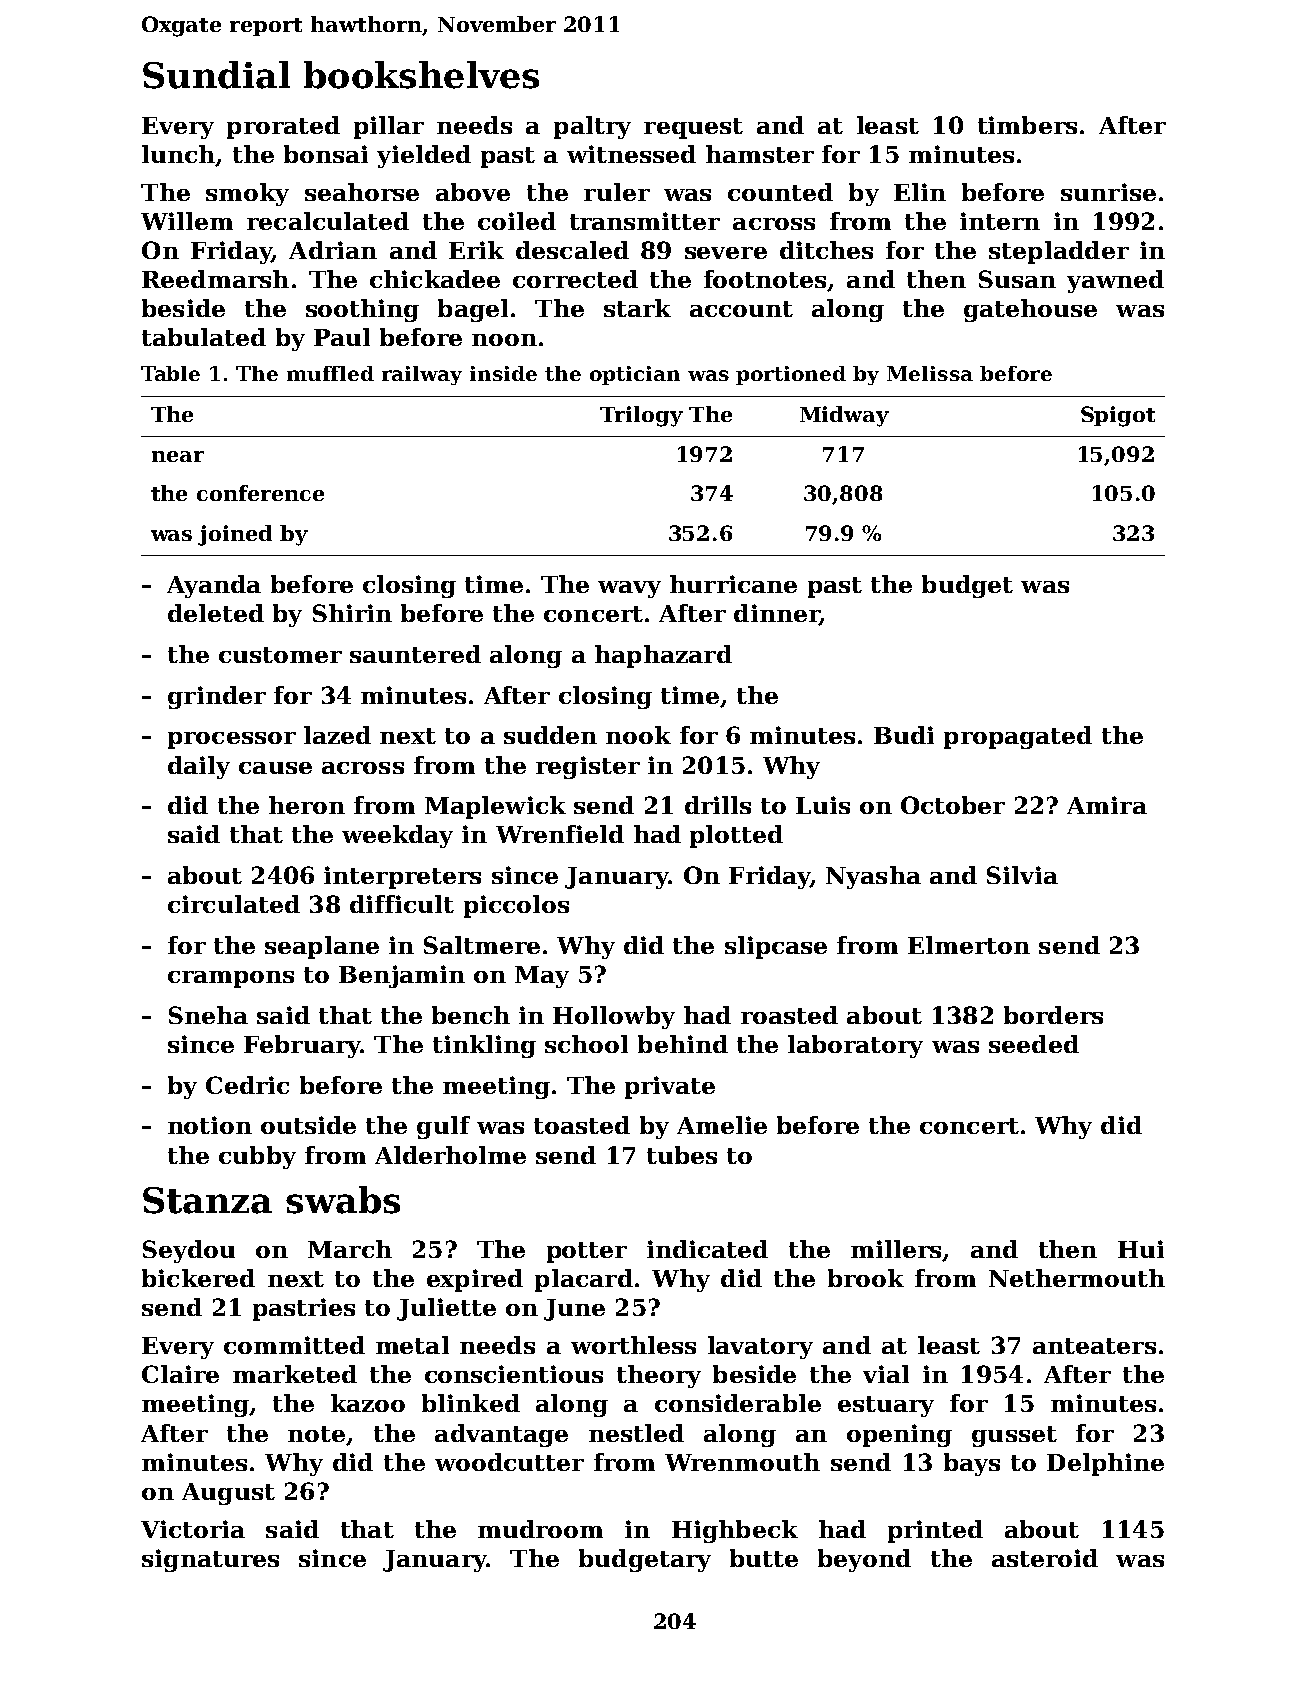 The image size is (1306, 1690). Describe the element at coordinates (503, 373) in the screenshot. I see `inside` at that location.
